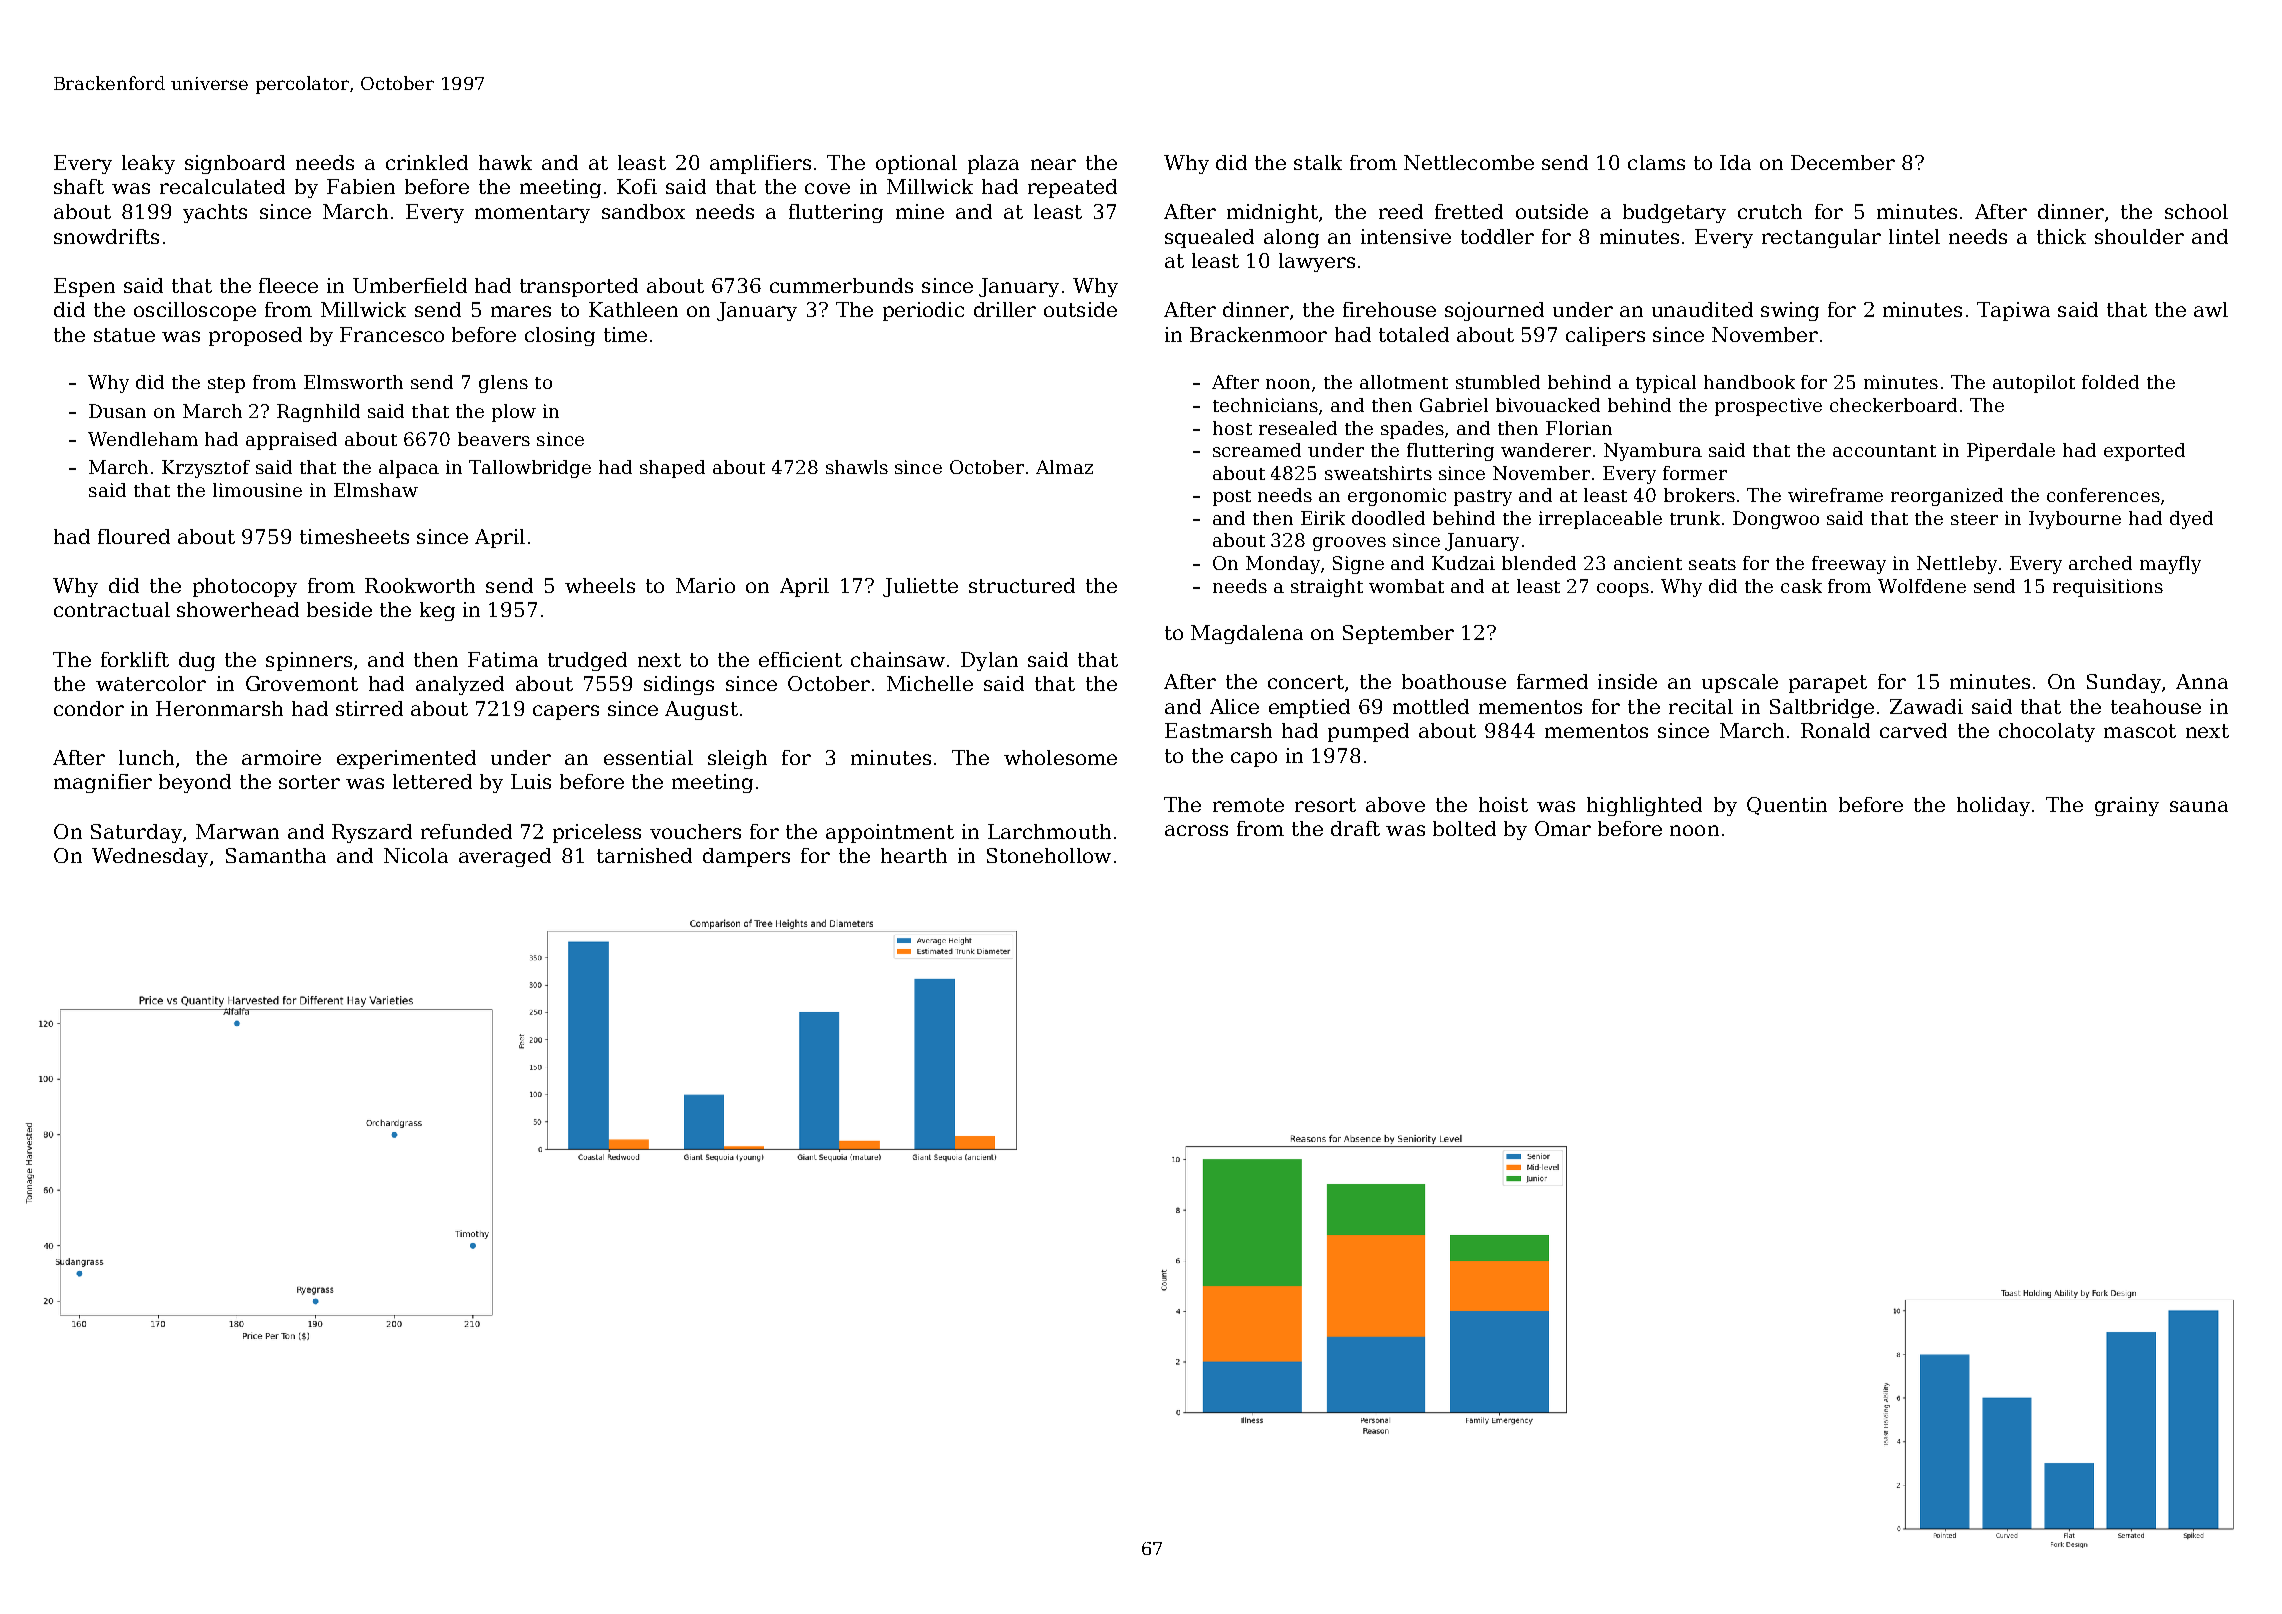 This screenshot has width=2282, height=1614. What do you see at coordinates (2140, 731) in the screenshot?
I see `mascot` at bounding box center [2140, 731].
